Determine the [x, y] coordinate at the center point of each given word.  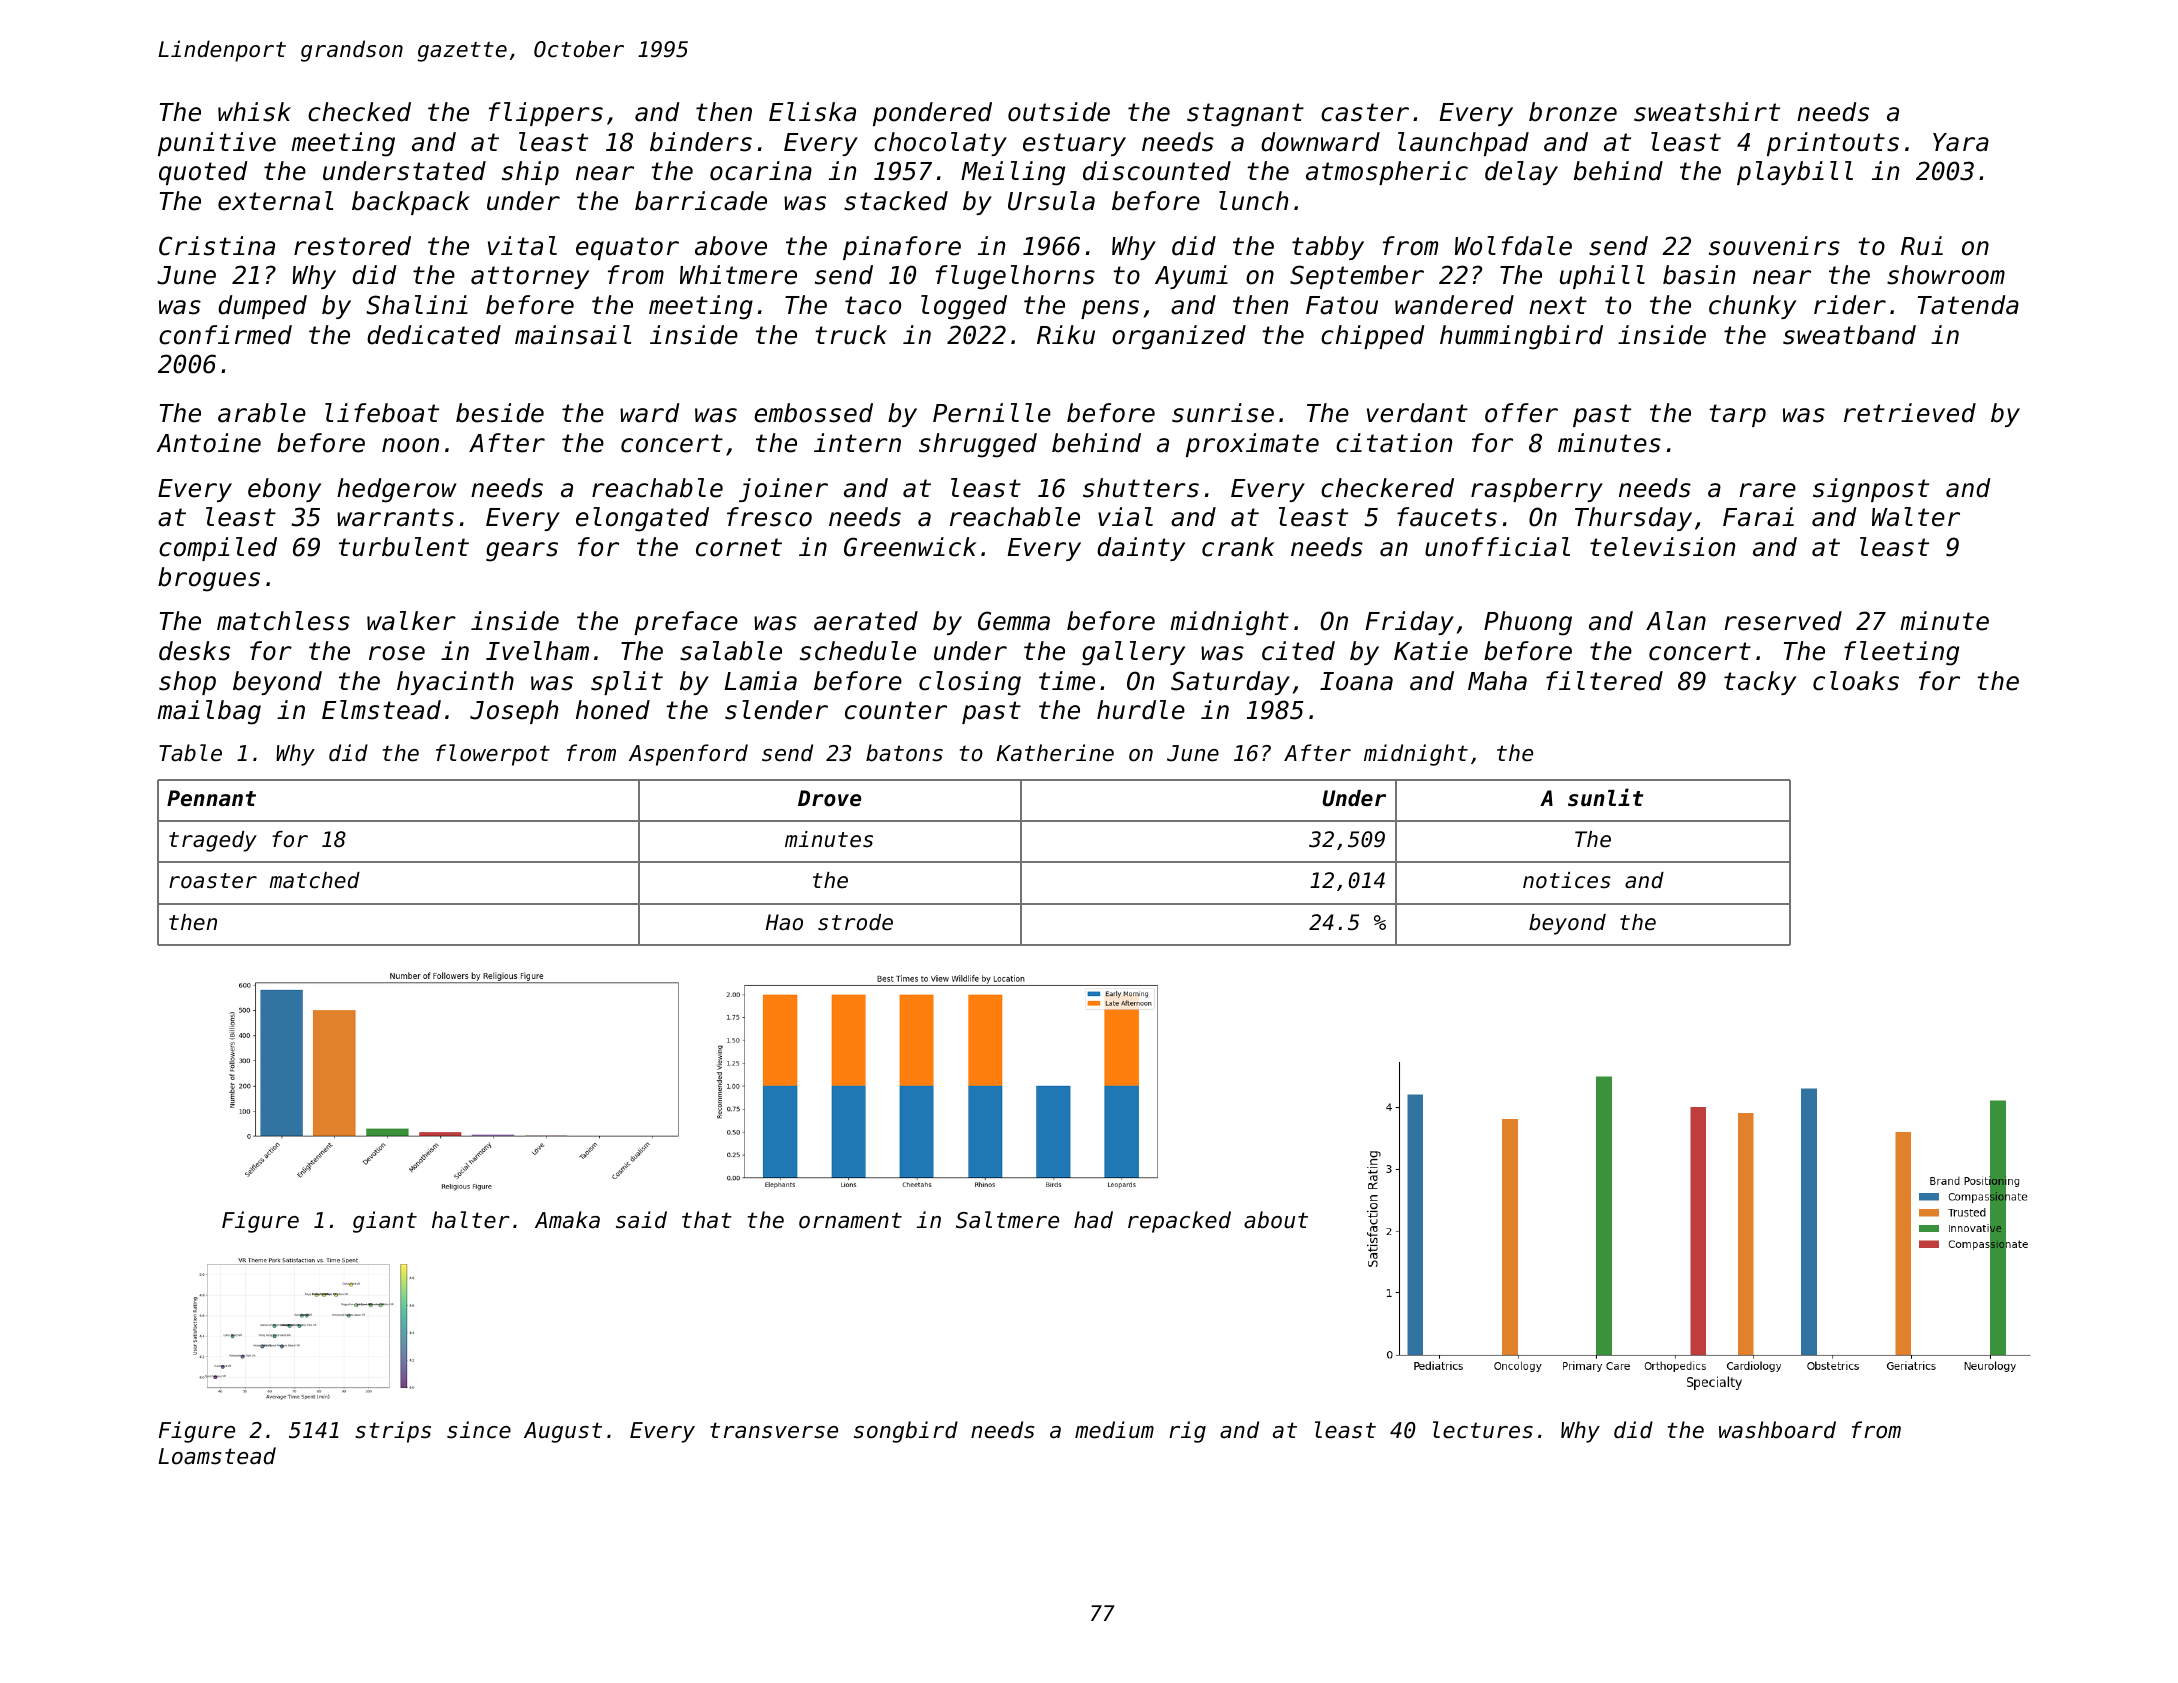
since [479, 1430]
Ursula [1051, 201]
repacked [1179, 1222]
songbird [906, 1432]
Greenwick [910, 547]
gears [522, 552]
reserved [1783, 621]
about [1276, 1220]
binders [701, 142]
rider [1850, 305]
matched [314, 880]
